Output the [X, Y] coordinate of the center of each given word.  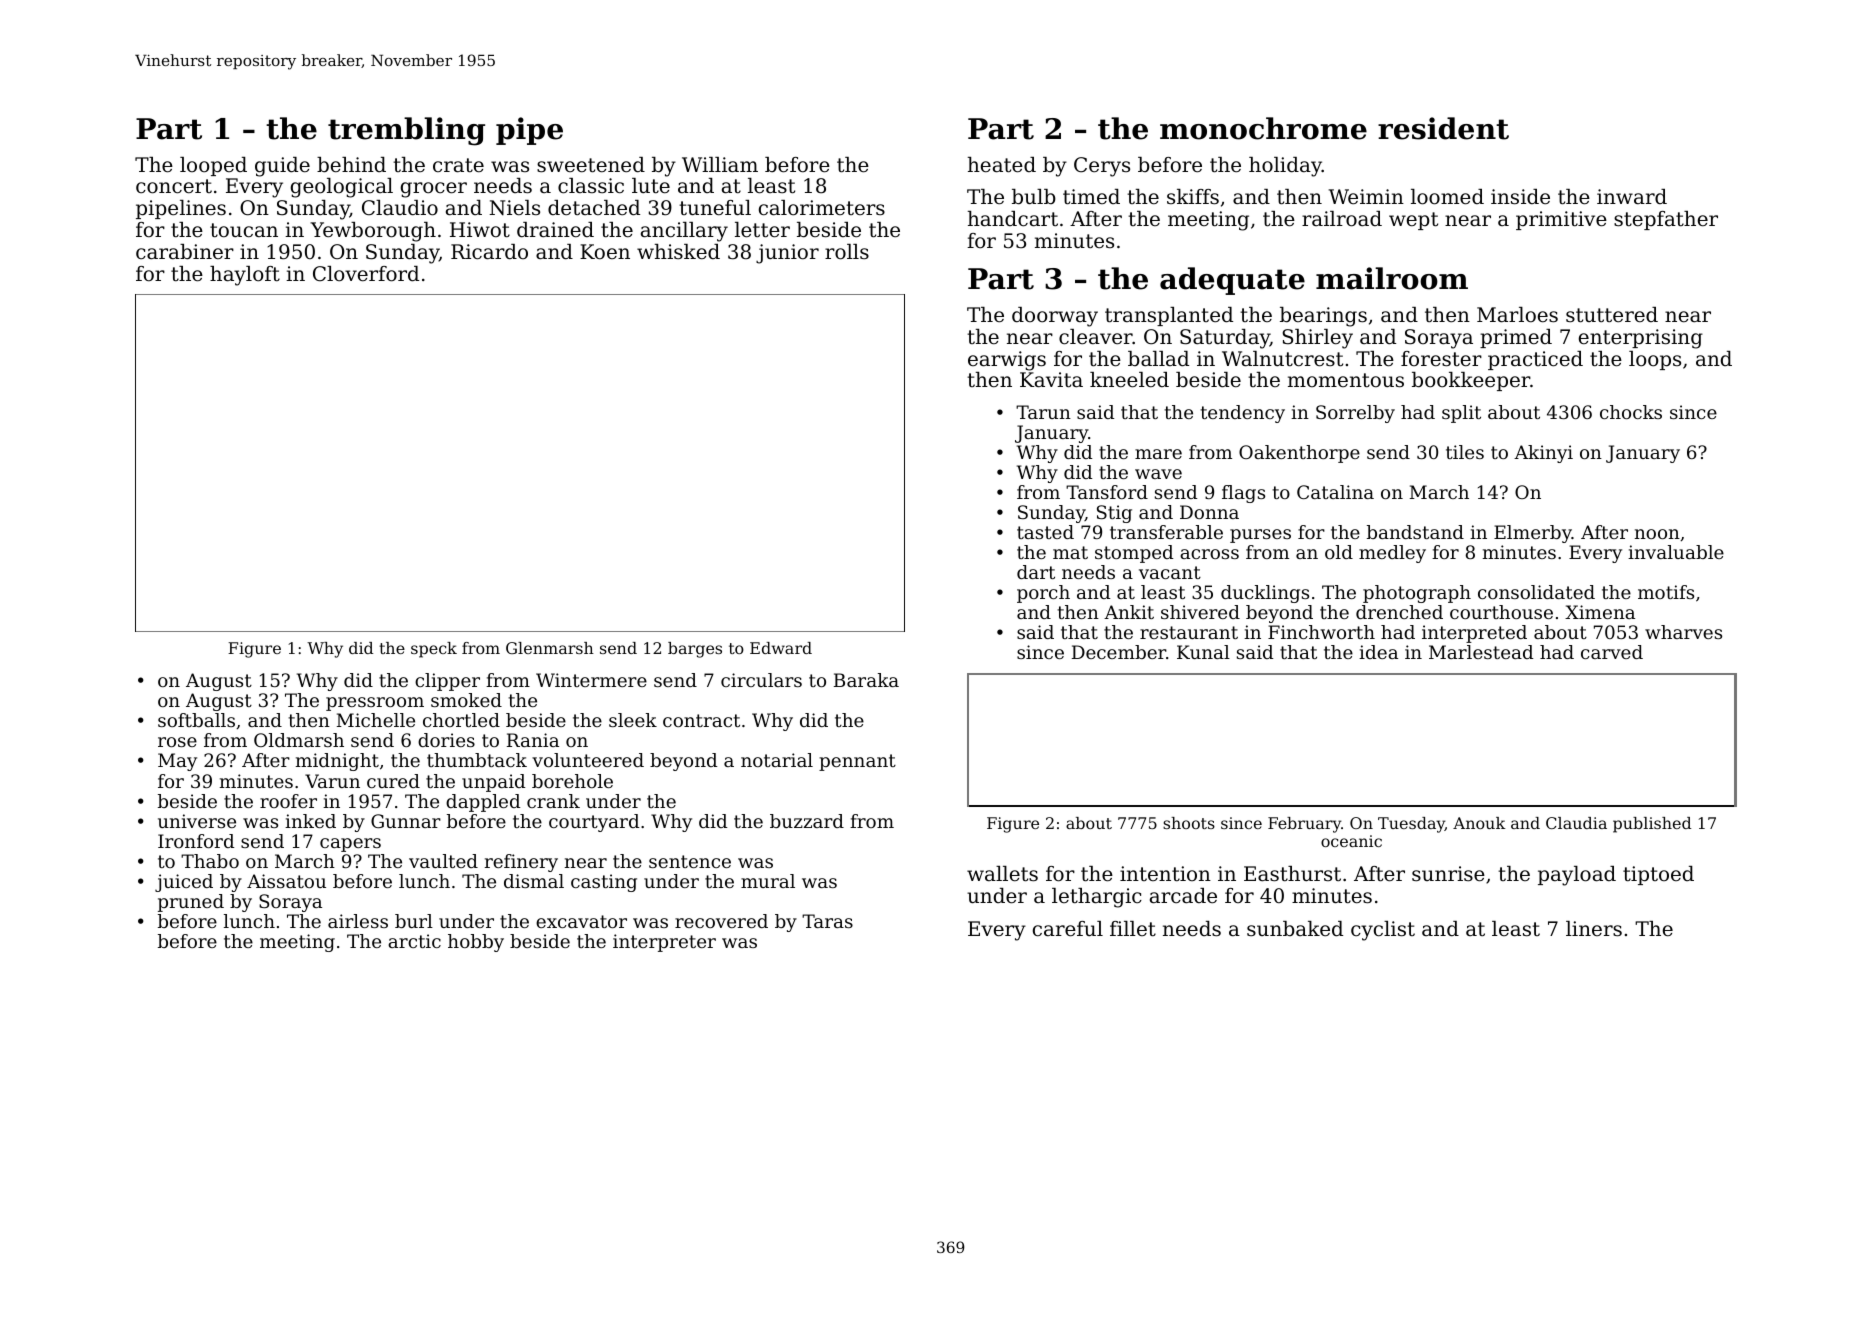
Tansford [1107, 492]
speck [434, 650]
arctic [414, 941]
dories [446, 740]
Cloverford [366, 274]
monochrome [1263, 128]
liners [1594, 929]
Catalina [1335, 492]
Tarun [1043, 412]
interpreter [664, 943]
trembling [406, 131]
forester [1441, 359]
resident [1443, 128]
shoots [1189, 823]
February [1304, 825]
